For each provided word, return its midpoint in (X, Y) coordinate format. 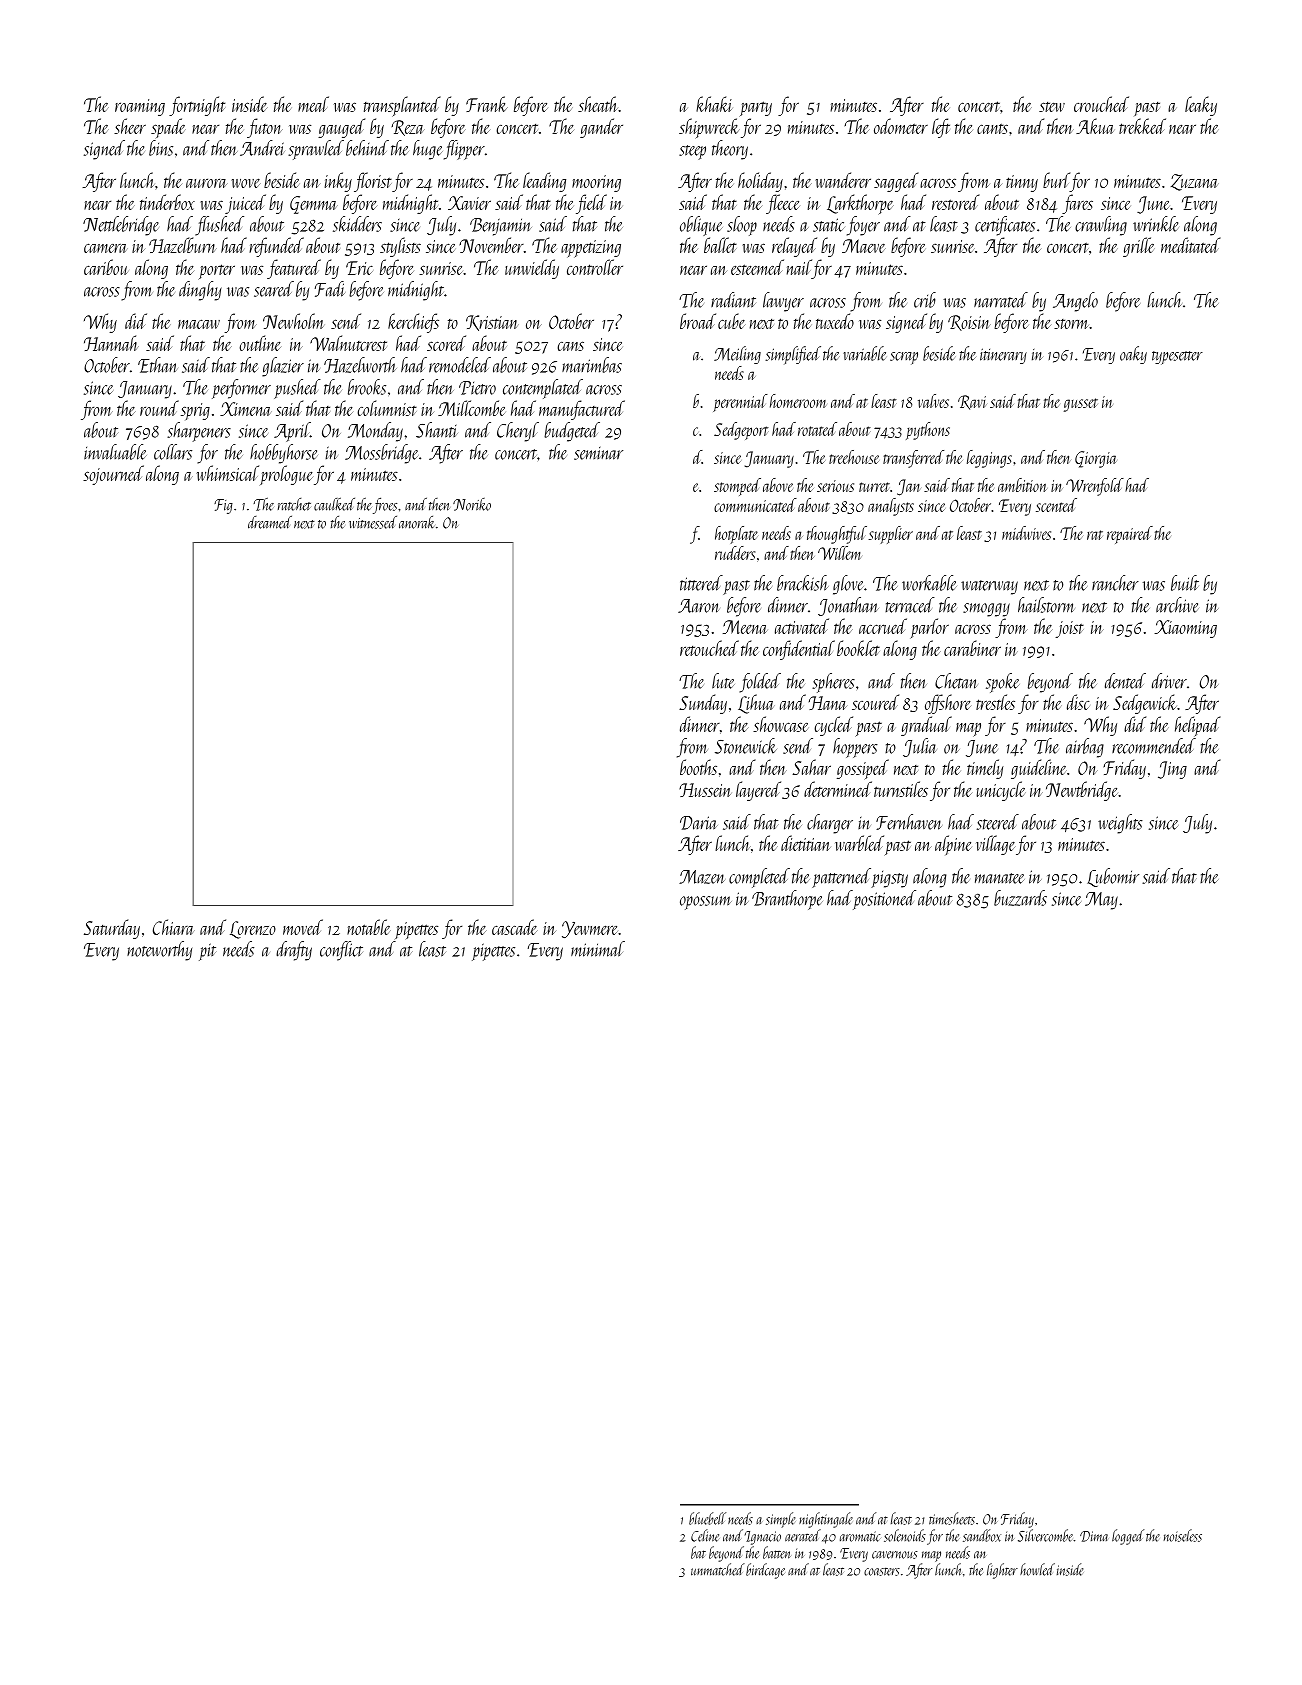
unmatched (718, 1569)
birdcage (765, 1571)
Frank (487, 104)
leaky (1201, 106)
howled (1037, 1569)
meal (313, 104)
